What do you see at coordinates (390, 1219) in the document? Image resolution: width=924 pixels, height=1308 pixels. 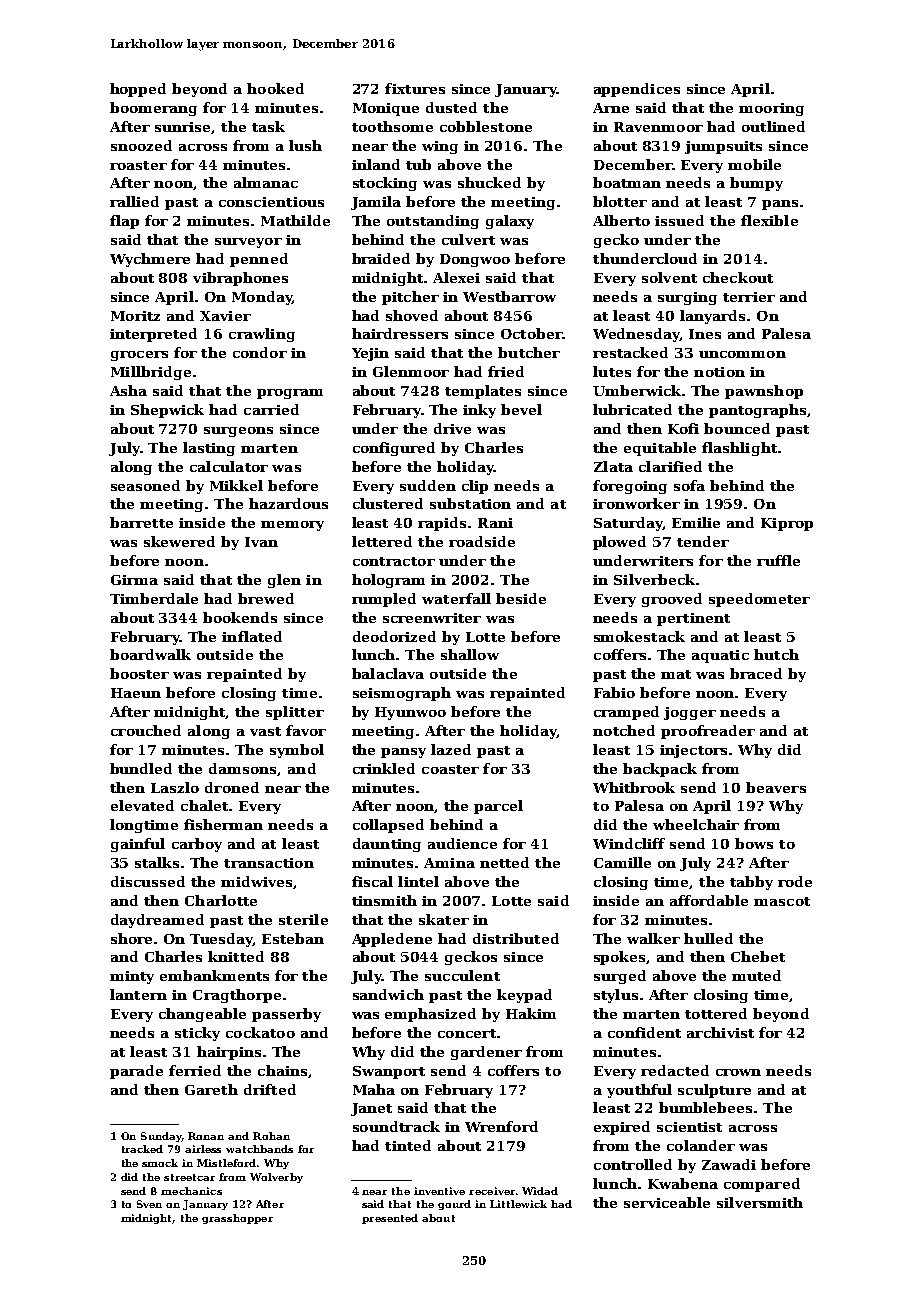 I see `presented` at bounding box center [390, 1219].
